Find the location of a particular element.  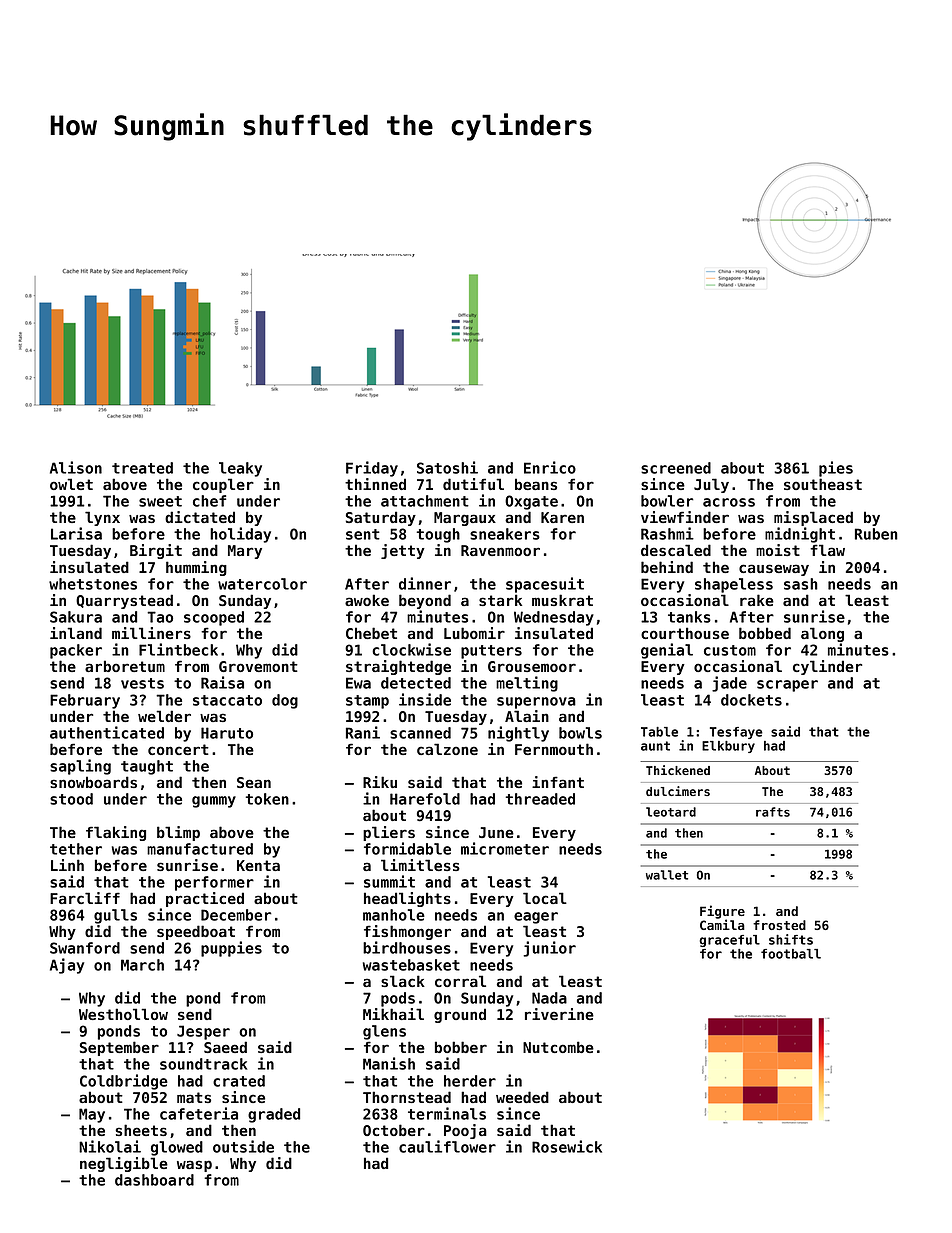

Tesfaye is located at coordinates (736, 733).
